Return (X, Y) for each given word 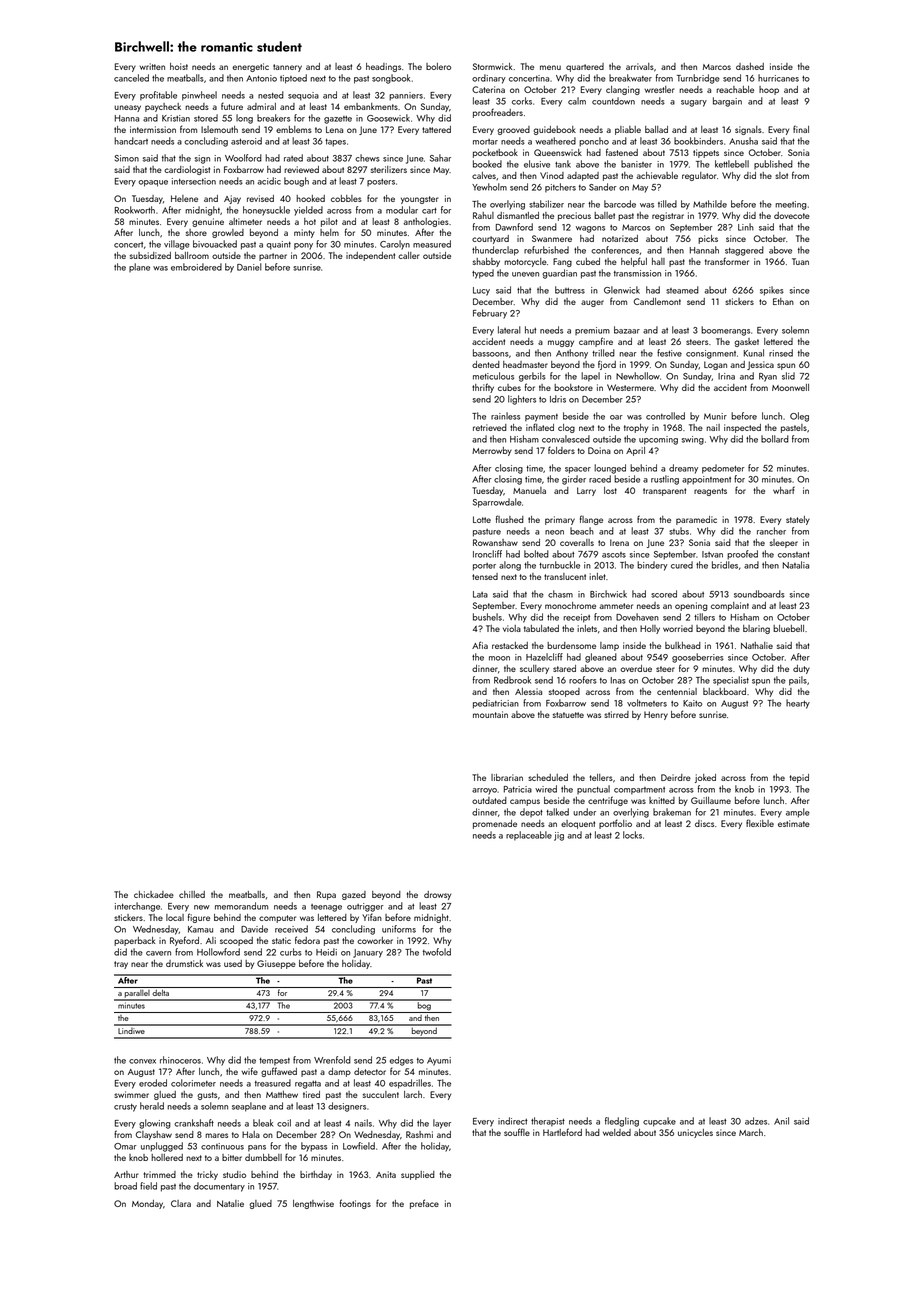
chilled (192, 894)
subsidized (150, 255)
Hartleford (562, 1132)
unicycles (695, 1133)
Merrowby (492, 451)
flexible (760, 823)
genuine (208, 222)
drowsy (437, 895)
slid (788, 376)
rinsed (781, 353)
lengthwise (313, 1204)
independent (370, 256)
